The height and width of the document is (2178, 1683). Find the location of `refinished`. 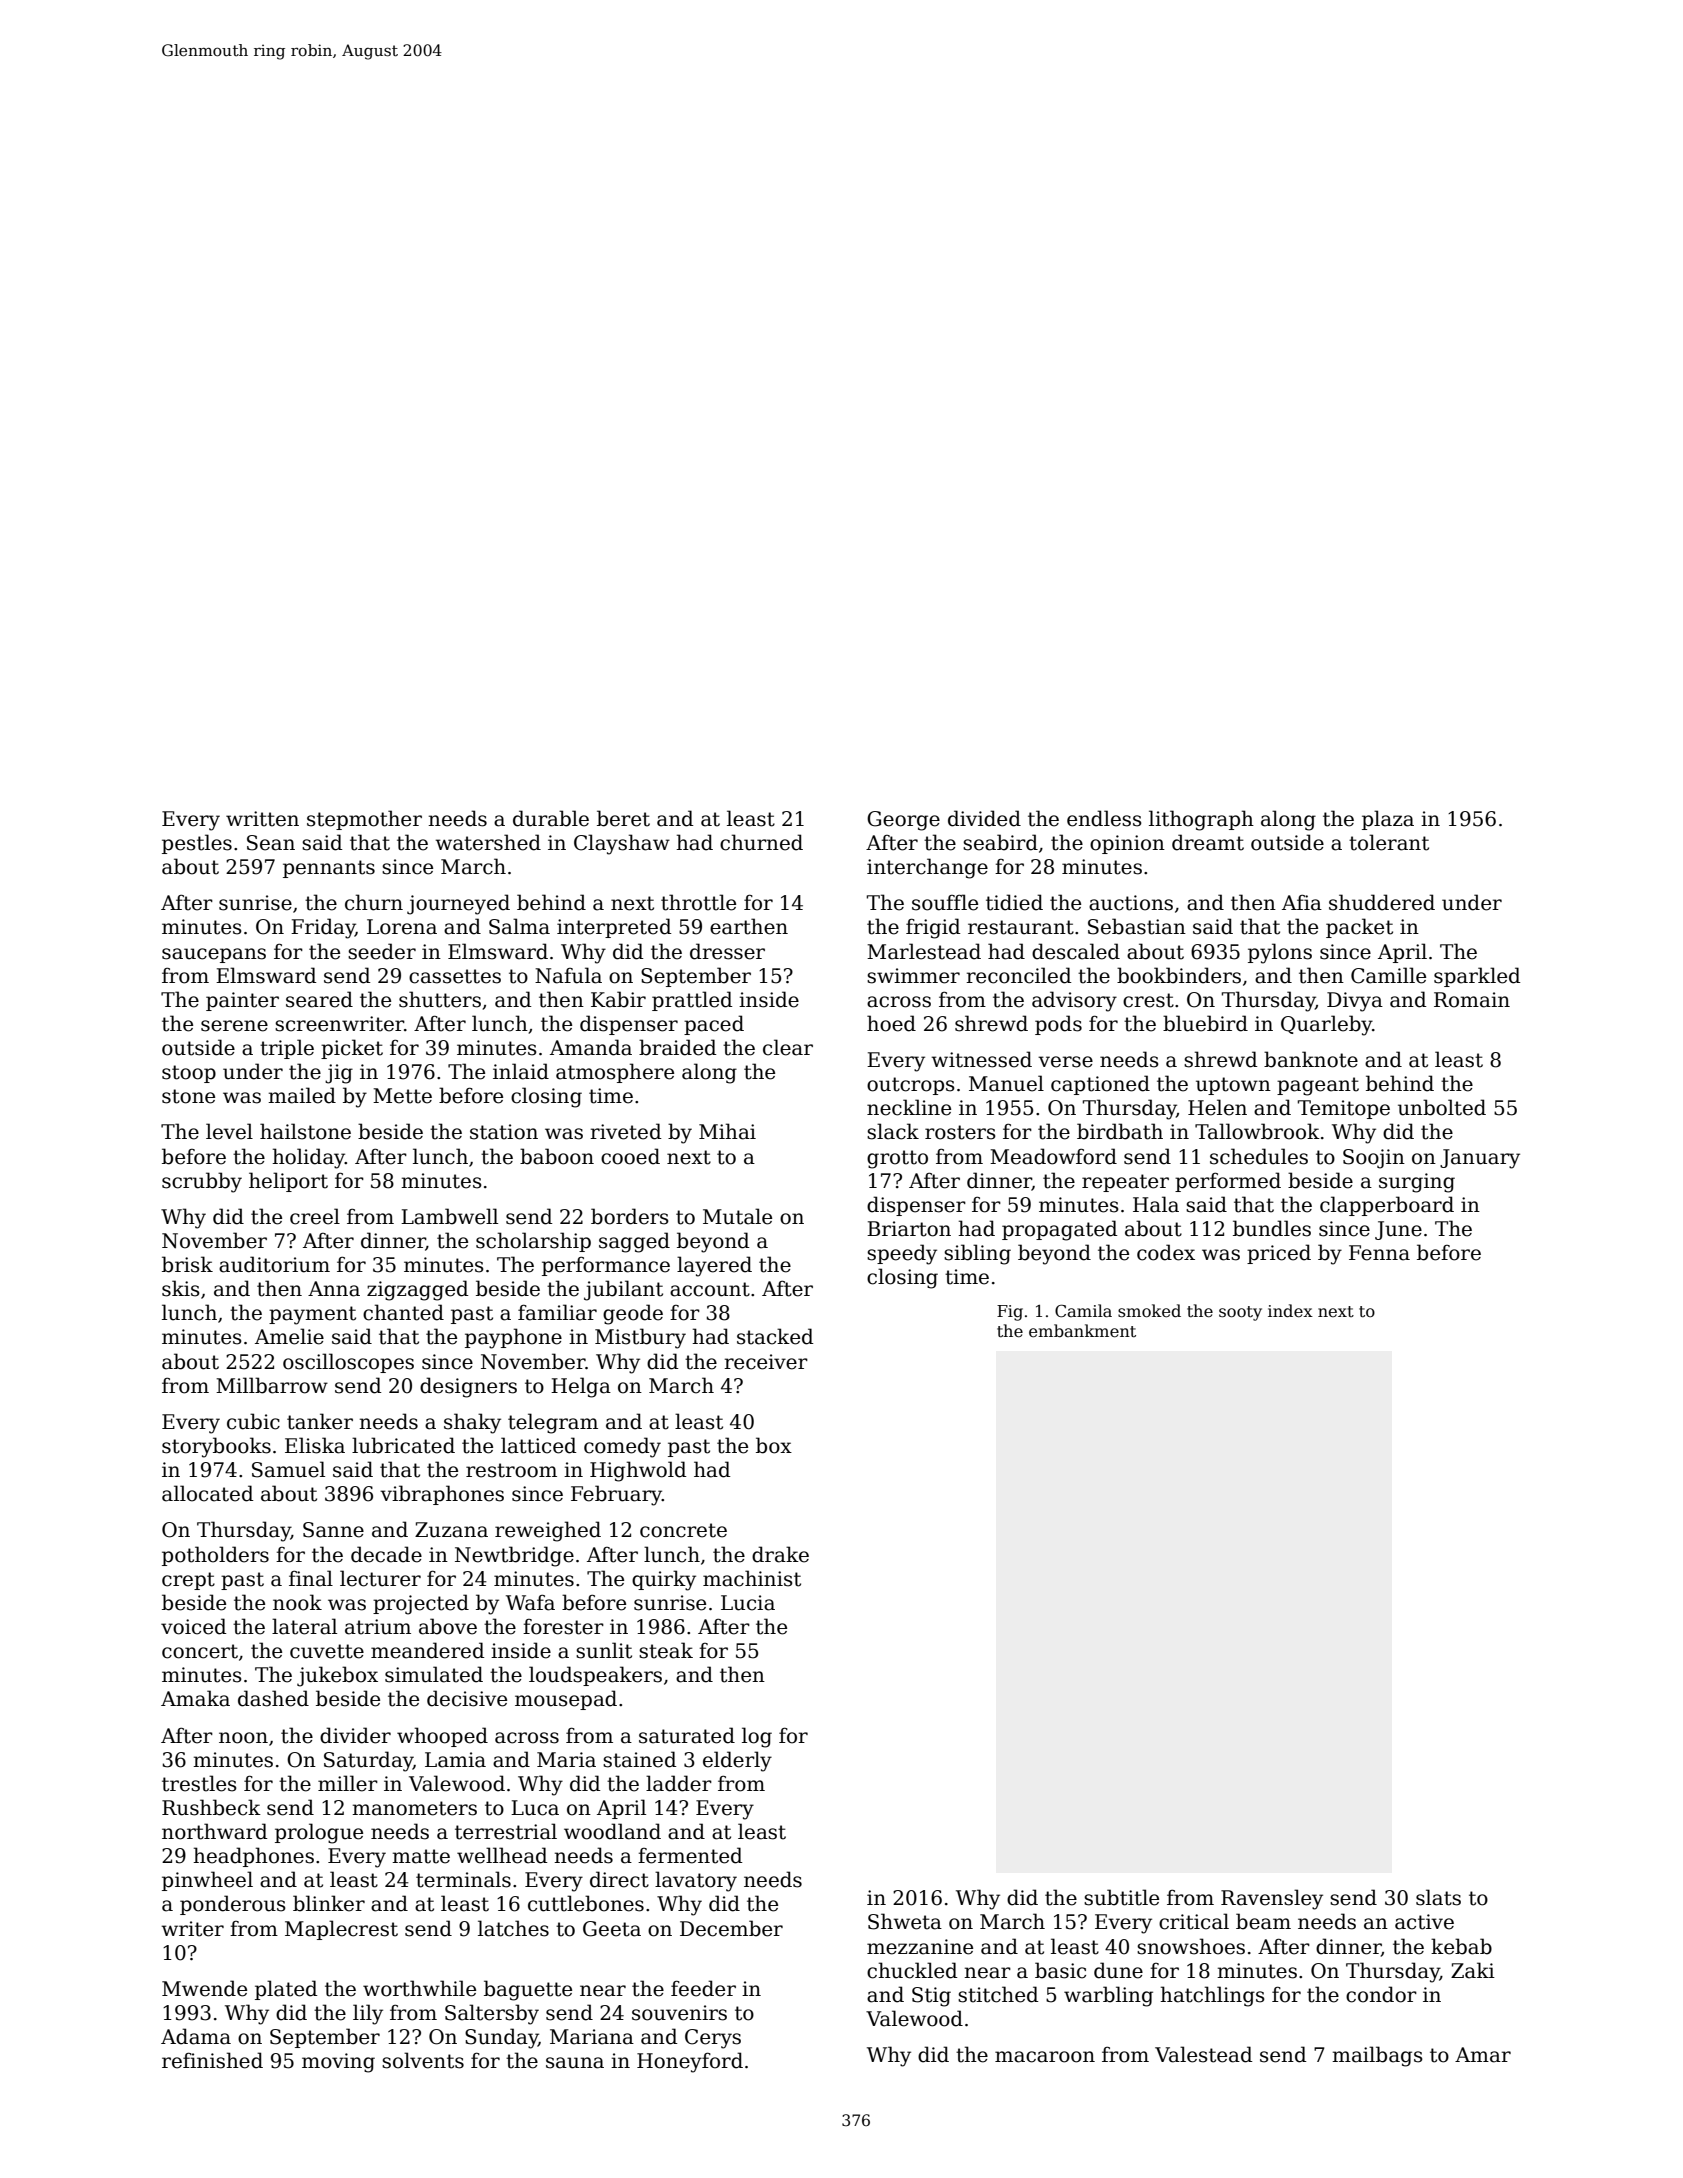

refinished is located at coordinates (212, 2060).
